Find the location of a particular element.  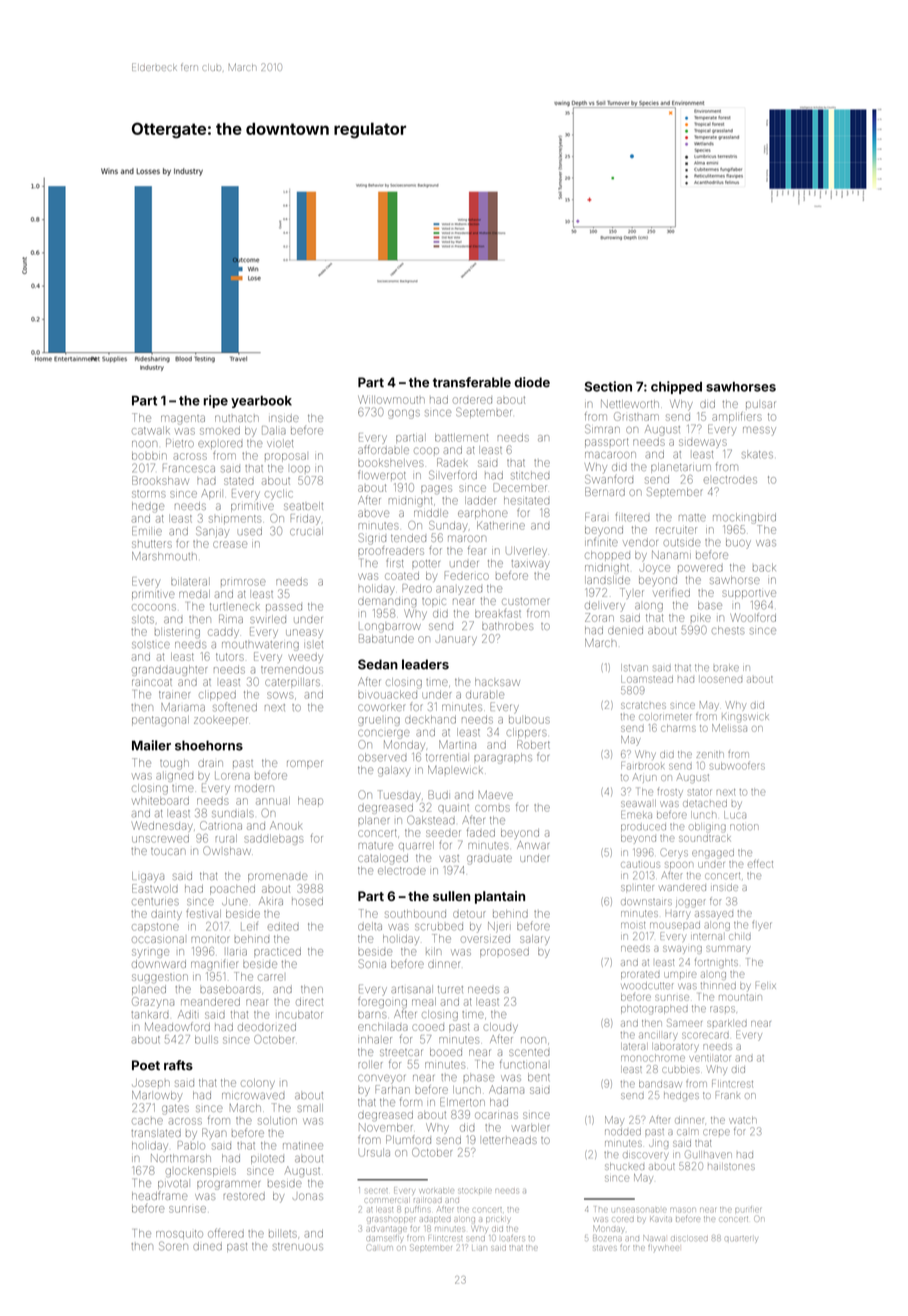

planer is located at coordinates (373, 820).
